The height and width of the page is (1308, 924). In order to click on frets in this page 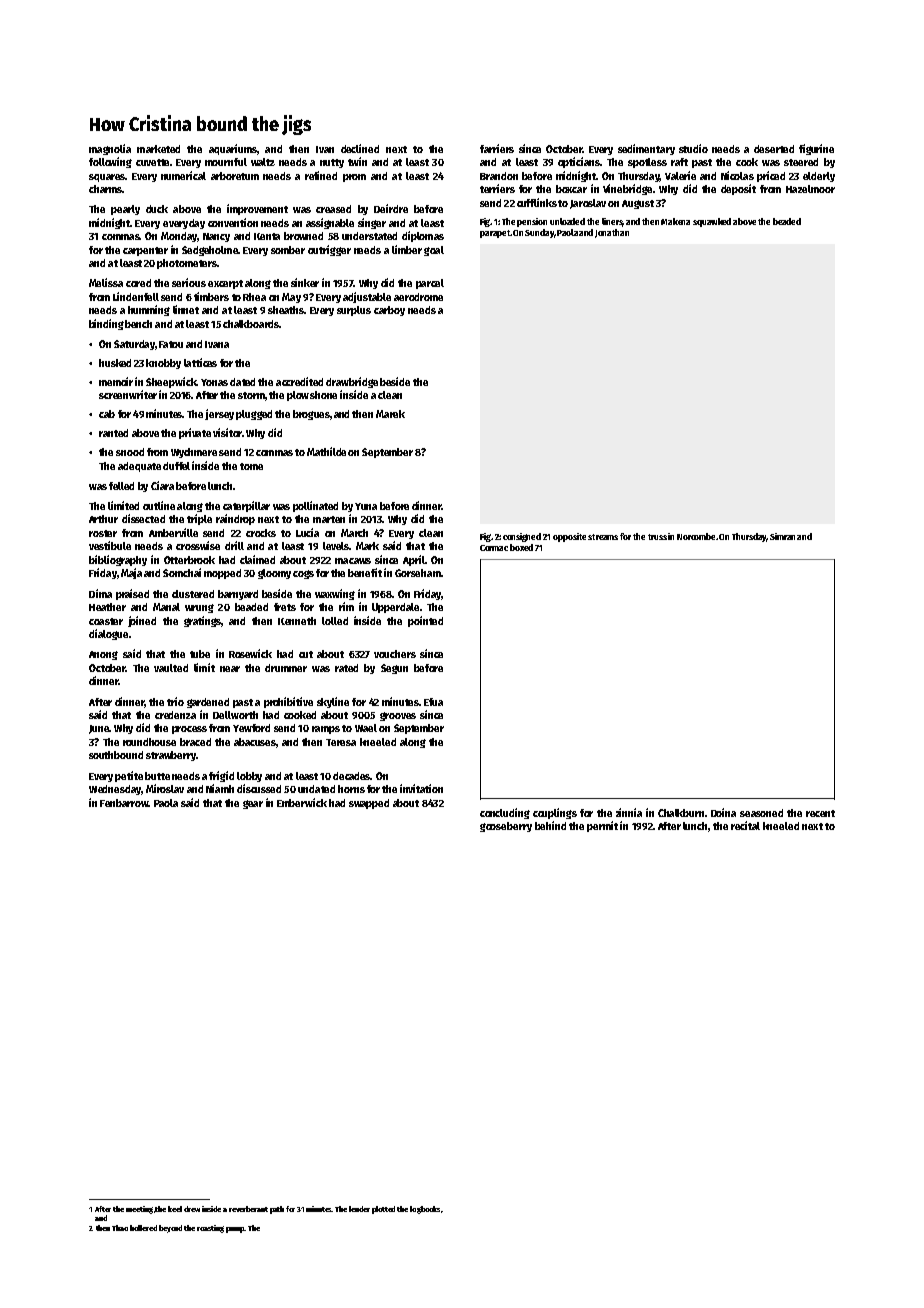, I will do `click(285, 607)`.
